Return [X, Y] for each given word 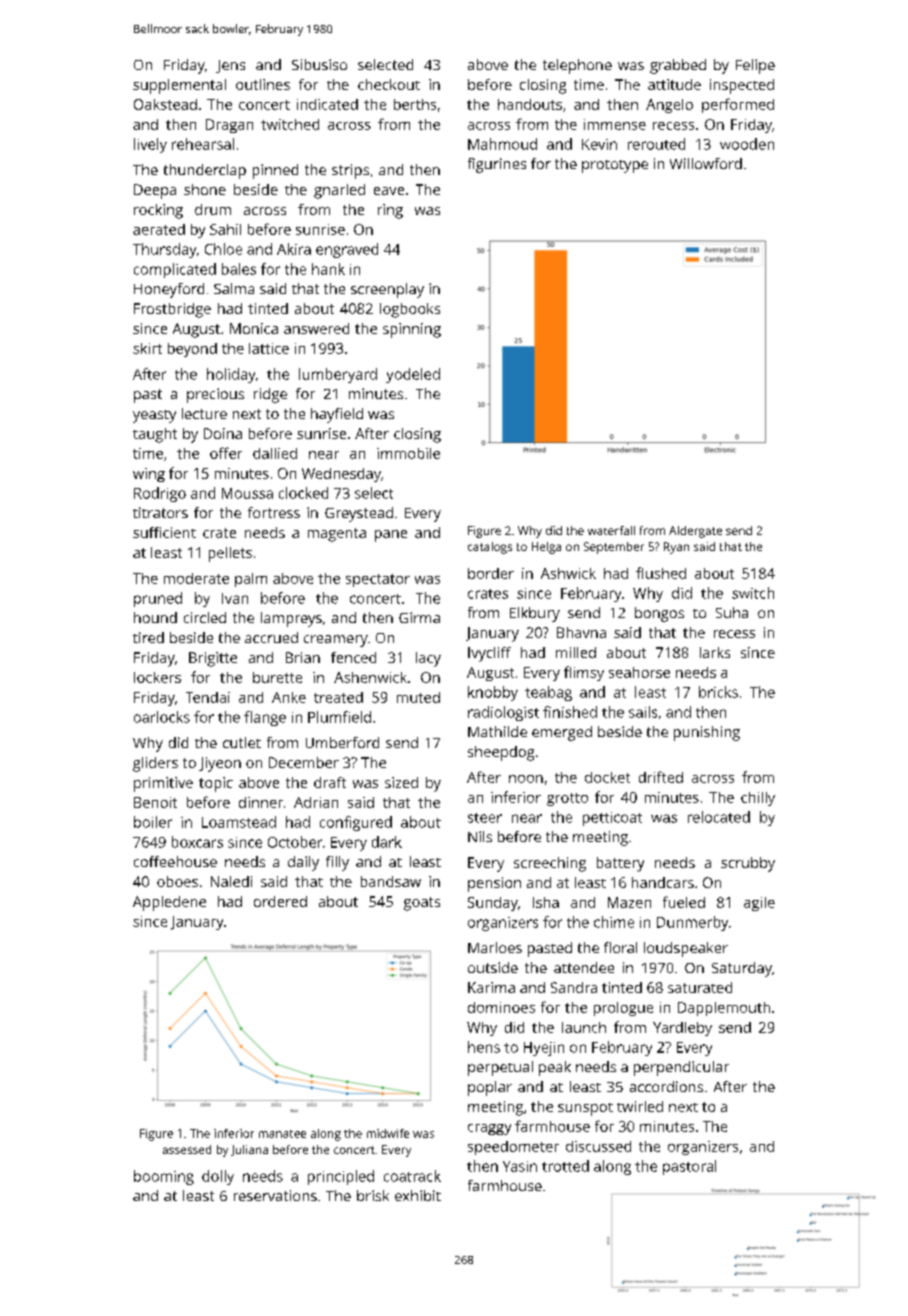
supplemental [179, 86]
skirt [147, 348]
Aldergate [695, 532]
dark [387, 842]
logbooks [410, 310]
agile [759, 904]
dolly [218, 1177]
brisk [373, 1195]
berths [415, 104]
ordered [280, 901]
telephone [577, 66]
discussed [598, 1146]
